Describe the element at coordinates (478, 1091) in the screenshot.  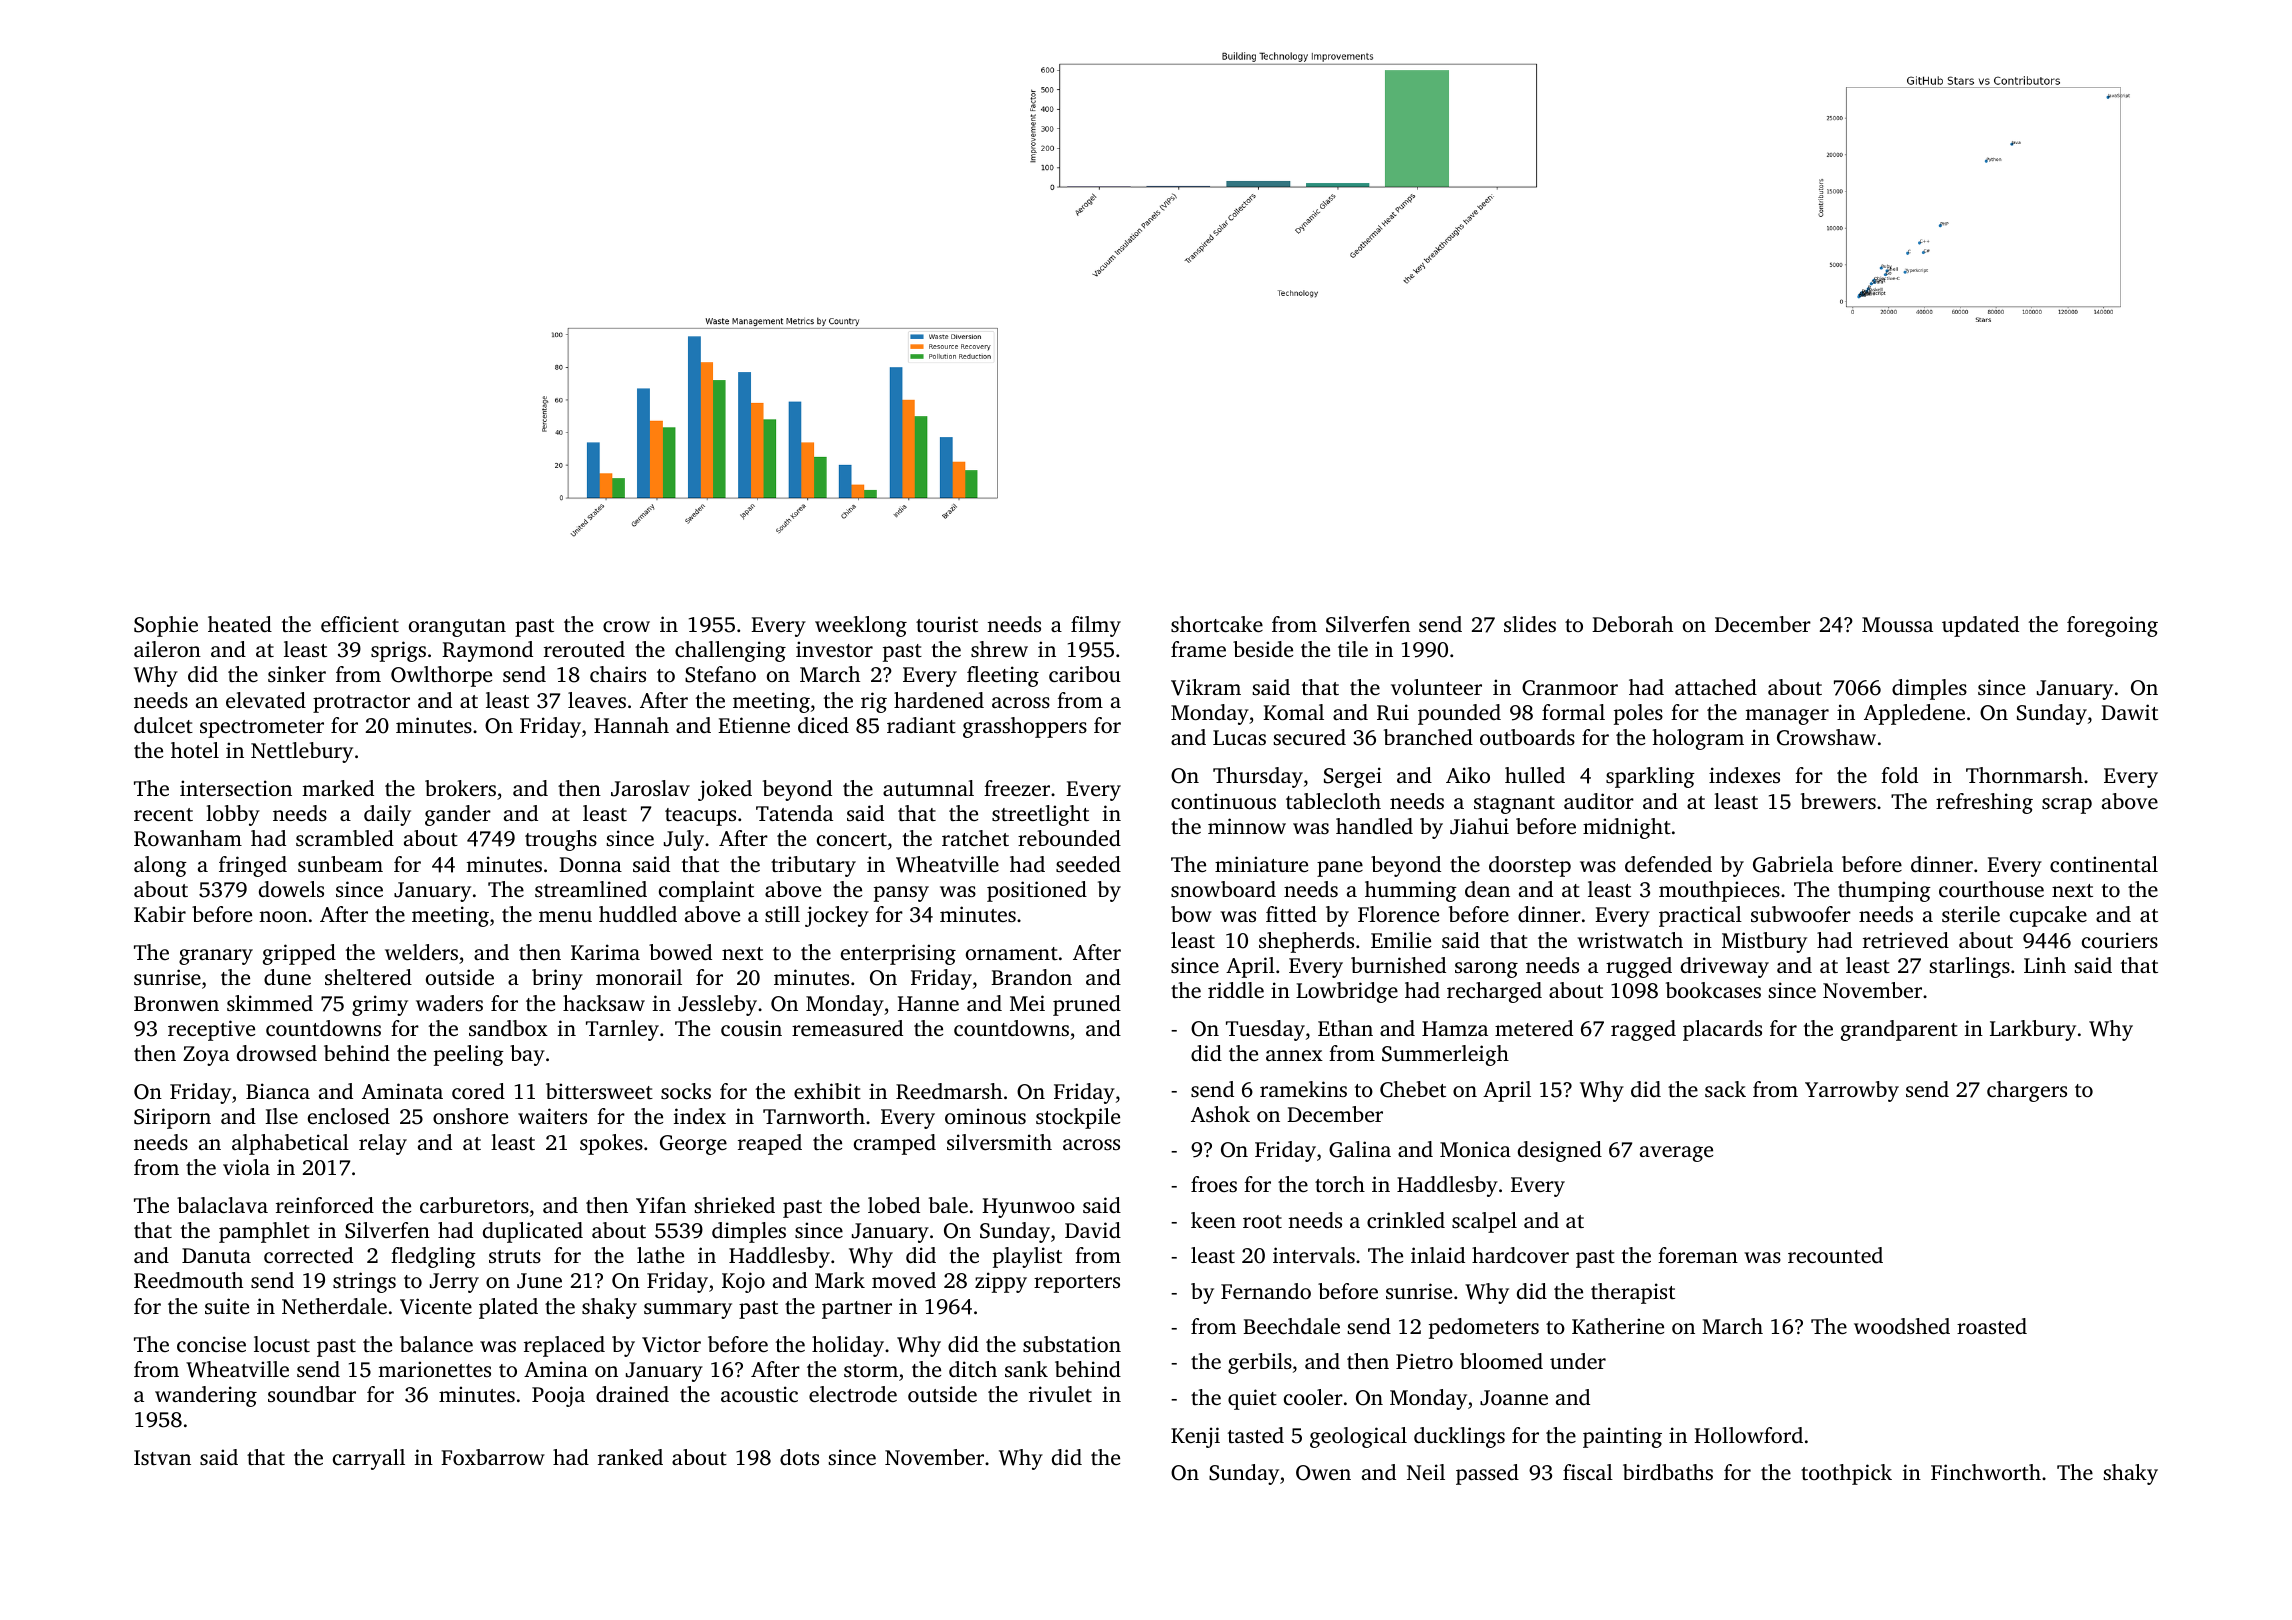
I see `cored` at that location.
